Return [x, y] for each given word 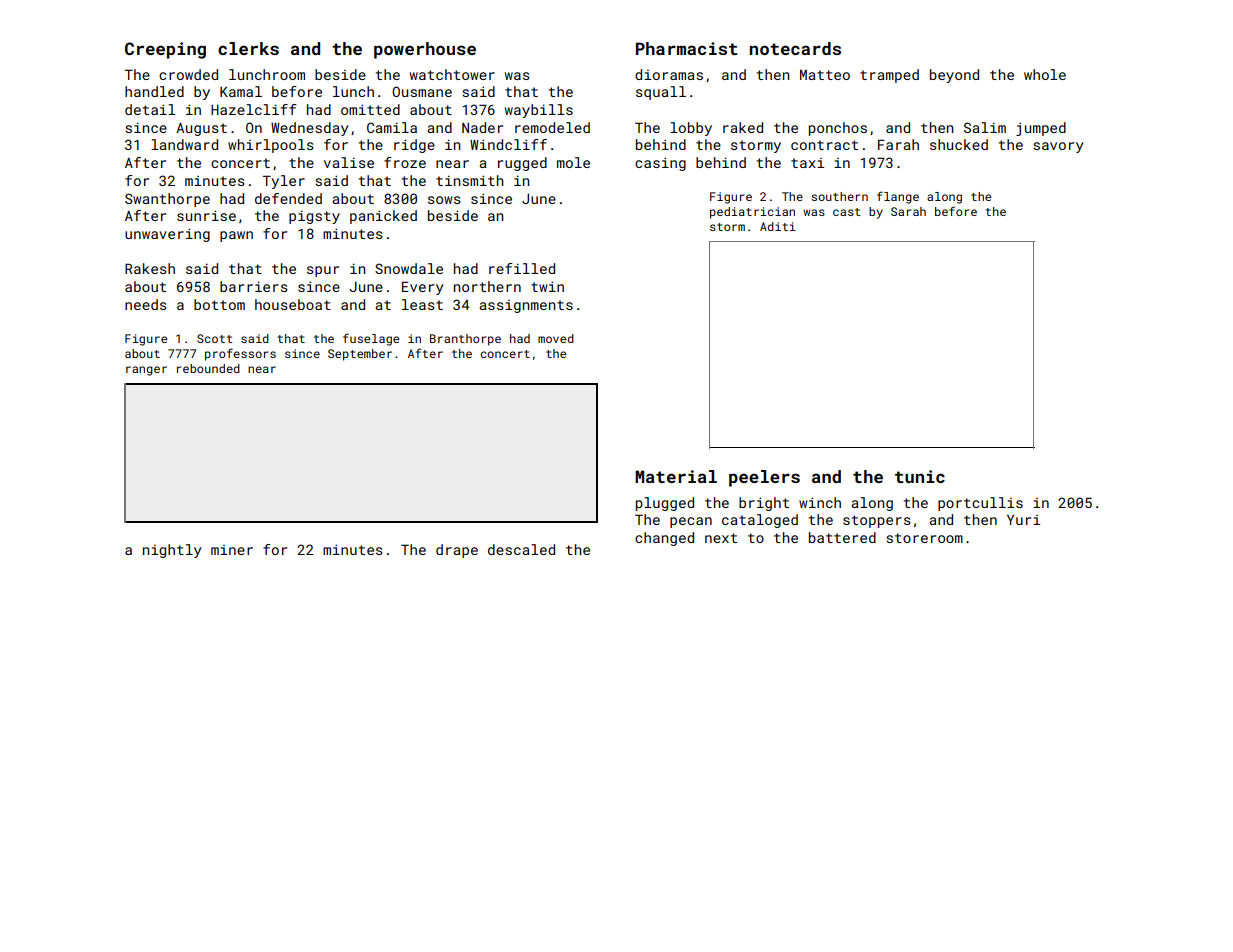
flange [898, 197]
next [721, 538]
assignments [526, 306]
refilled [522, 268]
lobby [691, 129]
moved [556, 338]
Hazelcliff [254, 109]
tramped [889, 76]
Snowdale [409, 268]
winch [820, 502]
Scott [215, 338]
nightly [172, 551]
